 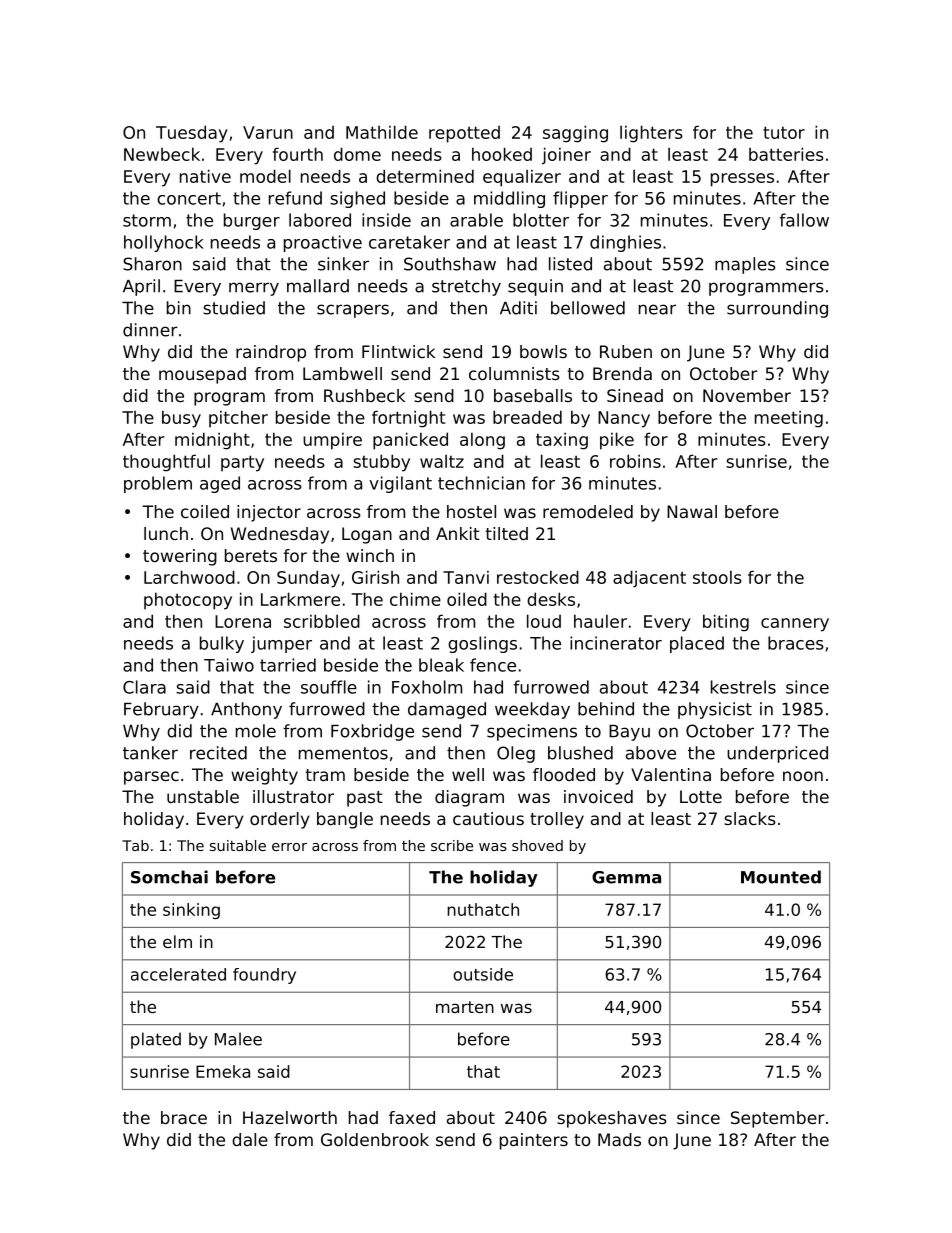 I want to click on illustrator, so click(x=293, y=796).
